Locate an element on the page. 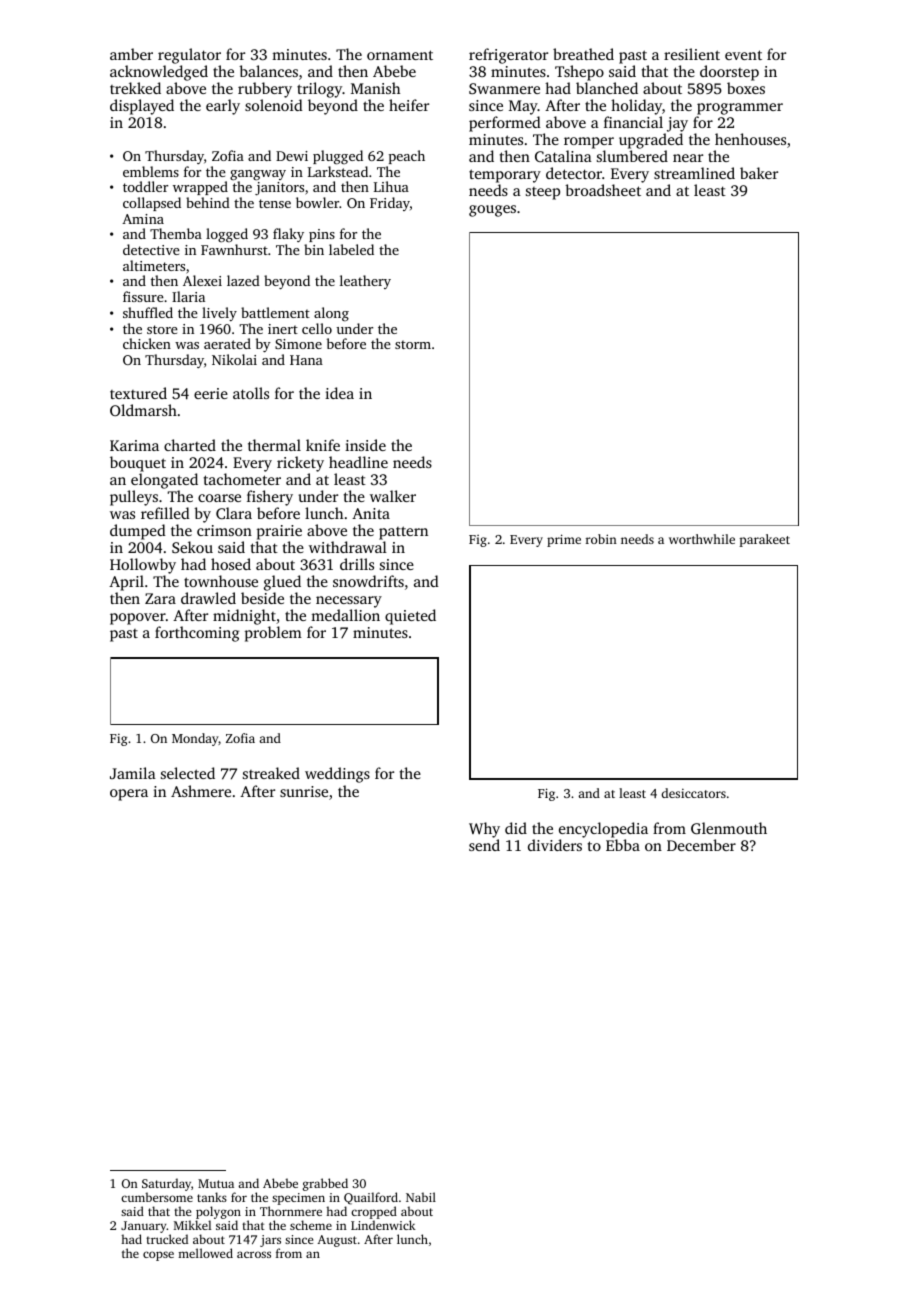 Image resolution: width=908 pixels, height=1316 pixels. Mutua is located at coordinates (216, 1183).
